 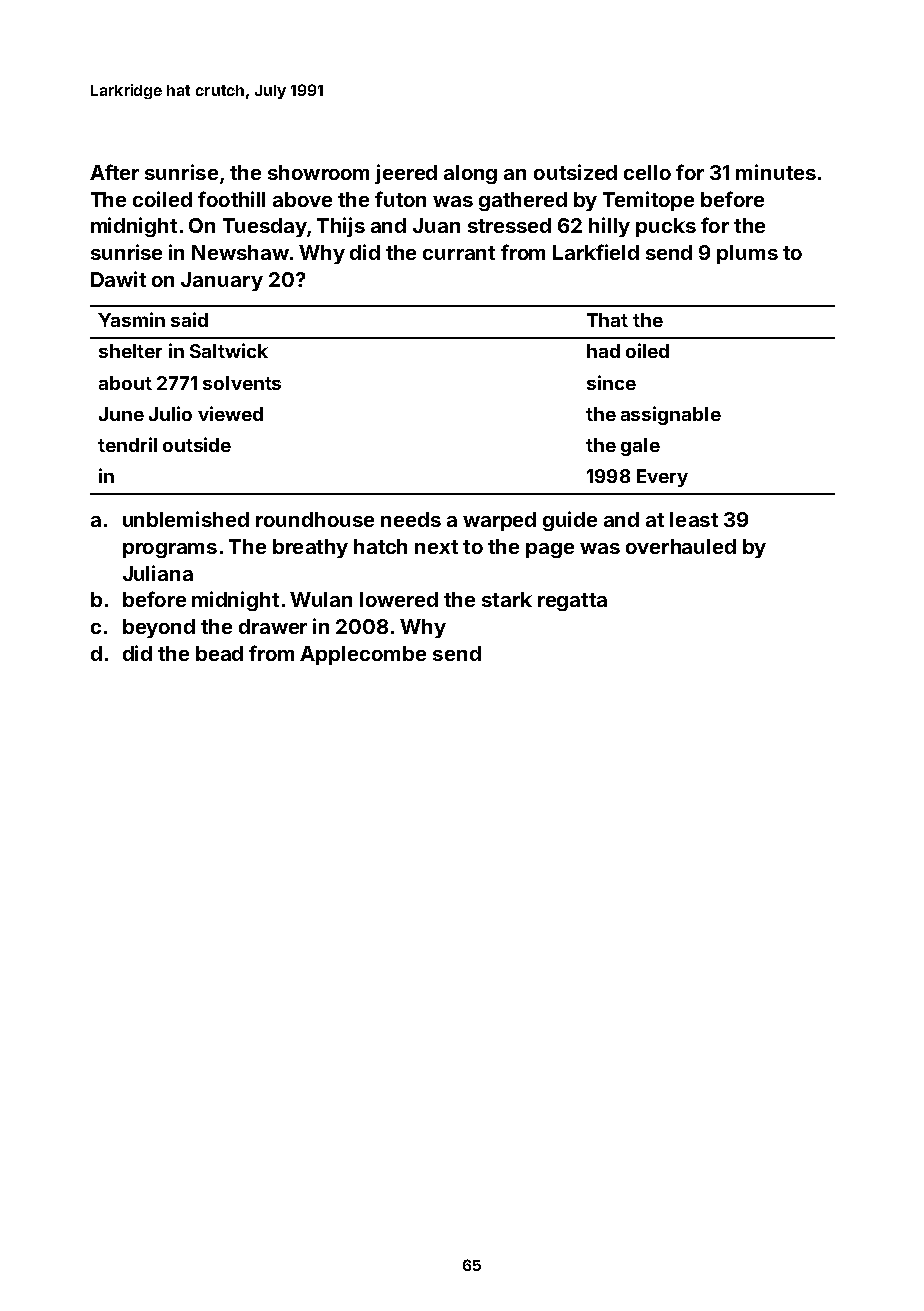 What do you see at coordinates (118, 279) in the screenshot?
I see `Dawit` at bounding box center [118, 279].
